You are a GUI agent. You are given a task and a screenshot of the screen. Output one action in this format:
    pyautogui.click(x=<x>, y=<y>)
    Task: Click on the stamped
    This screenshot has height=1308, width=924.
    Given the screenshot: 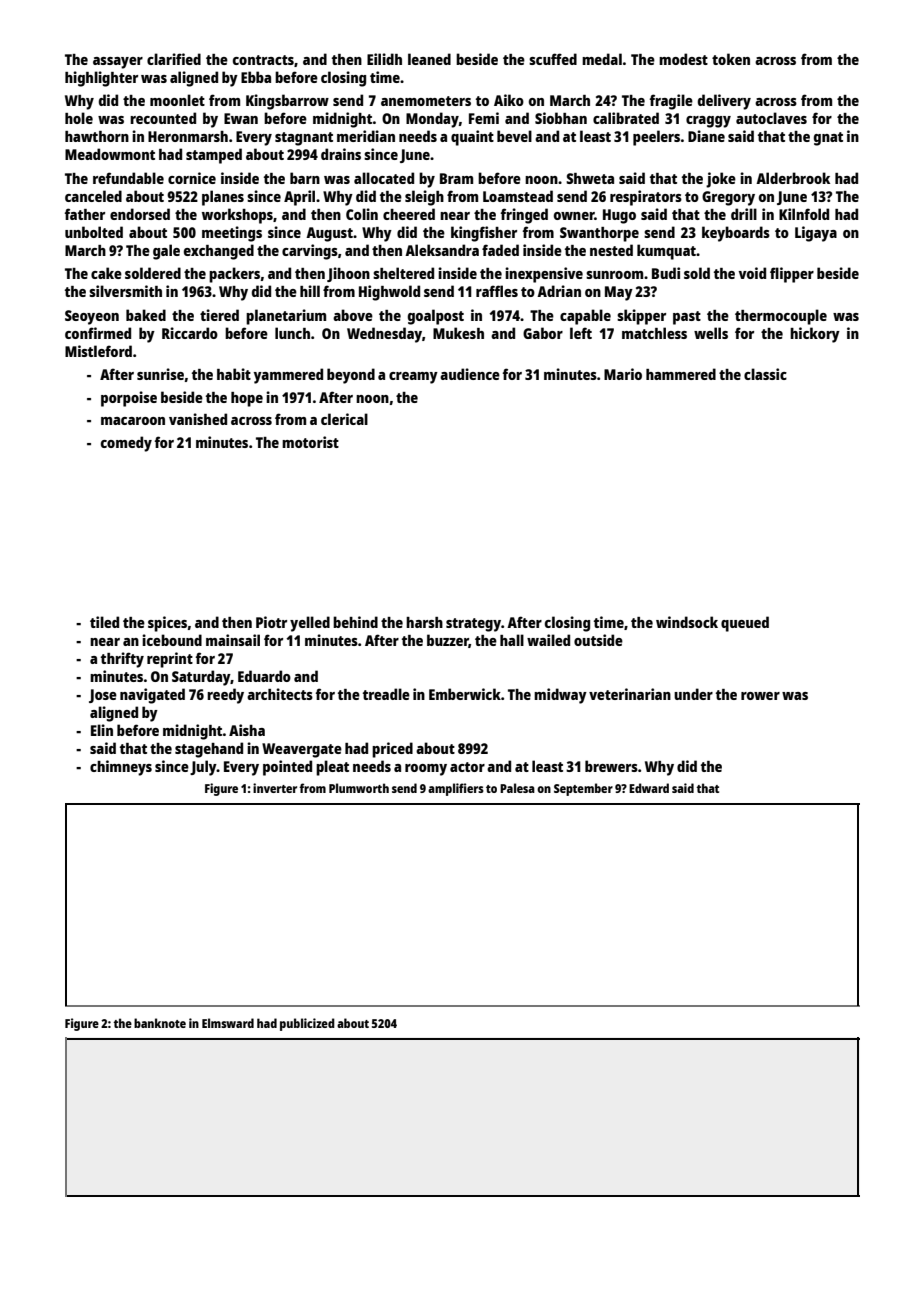 What is the action you would take?
    pyautogui.click(x=214, y=156)
